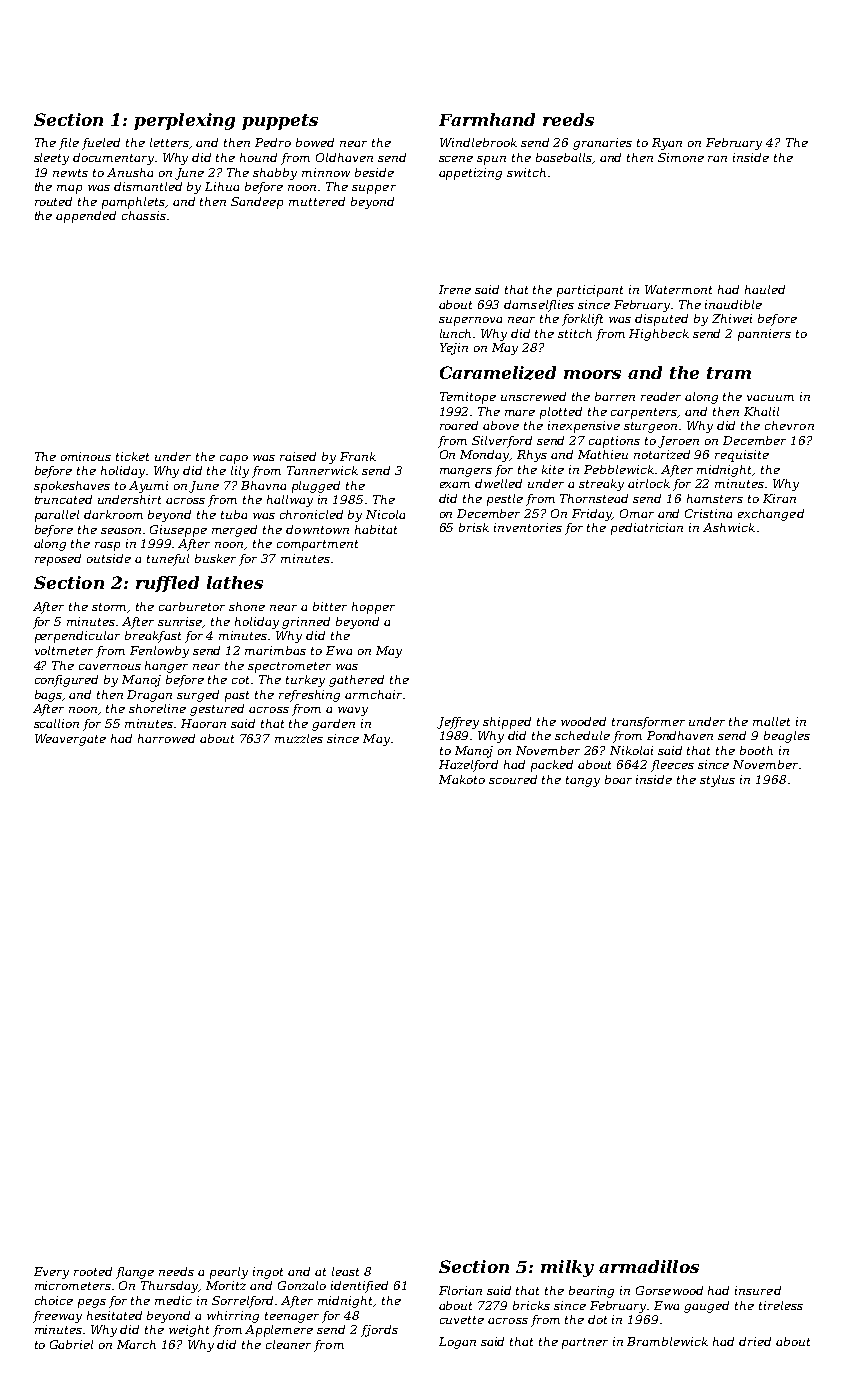 This image has width=849, height=1400. I want to click on insured, so click(758, 1290).
